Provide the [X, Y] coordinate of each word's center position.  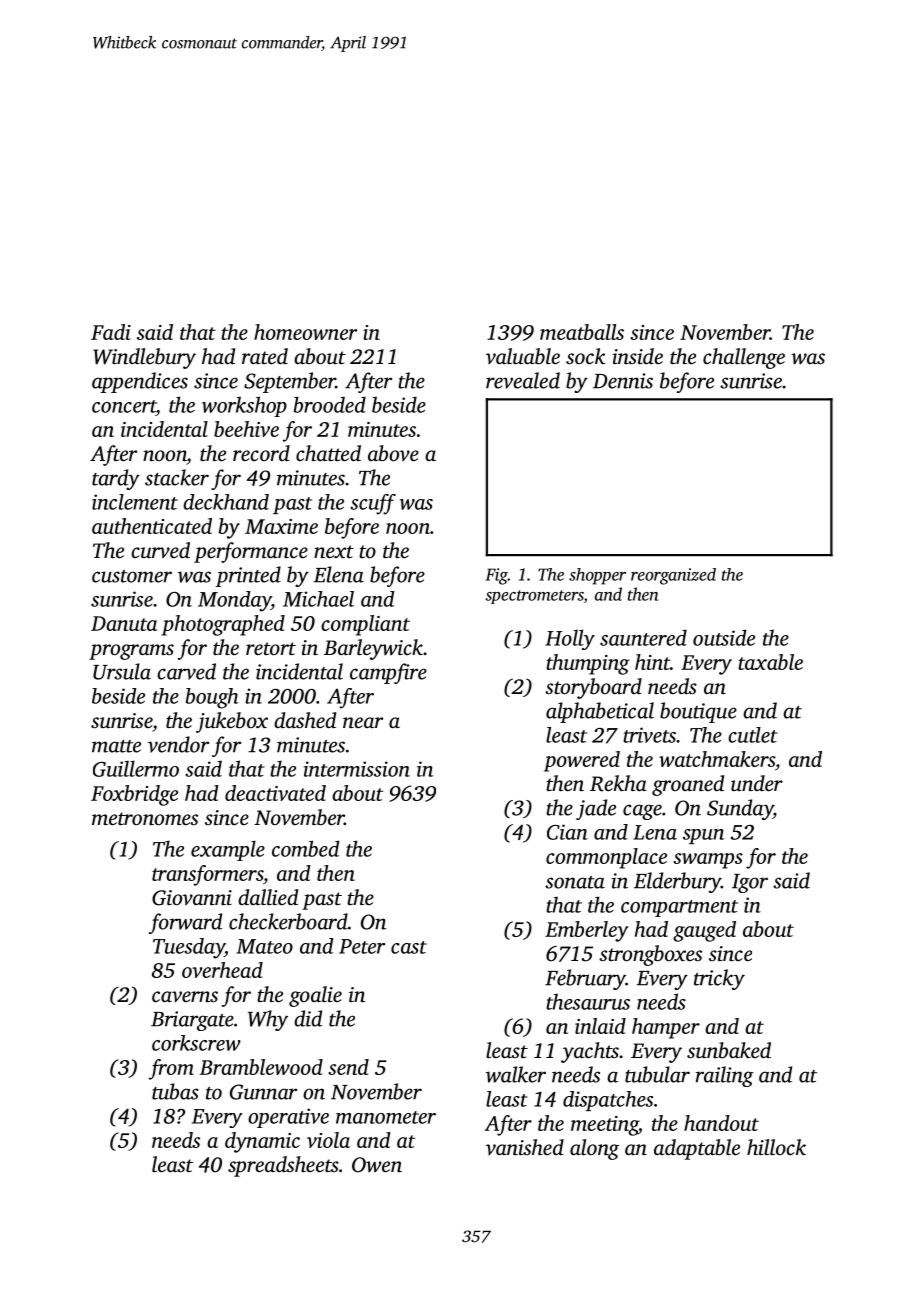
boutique [698, 712]
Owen [377, 1165]
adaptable [697, 1149]
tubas [175, 1091]
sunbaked [729, 1050]
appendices [140, 382]
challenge [744, 358]
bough [212, 698]
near [363, 722]
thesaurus [588, 1001]
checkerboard [288, 921]
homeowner [305, 332]
